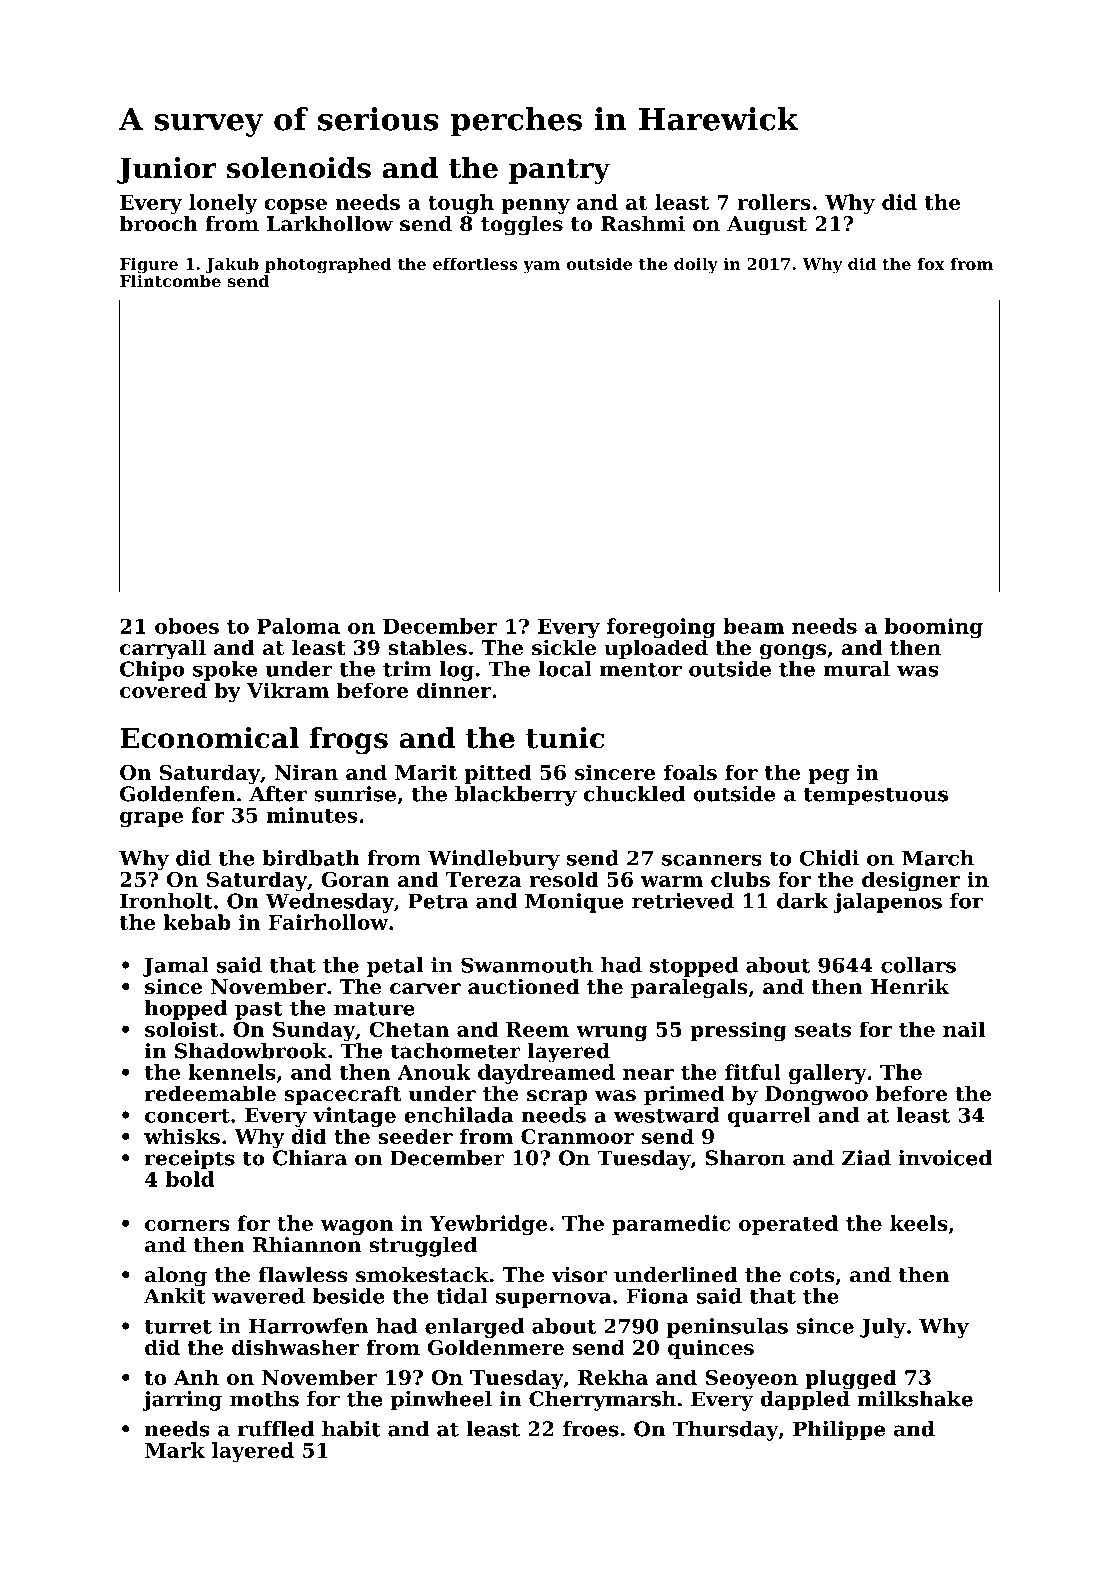 This document has height=1582, width=1119. Describe the element at coordinates (931, 263) in the document. I see `fox` at that location.
